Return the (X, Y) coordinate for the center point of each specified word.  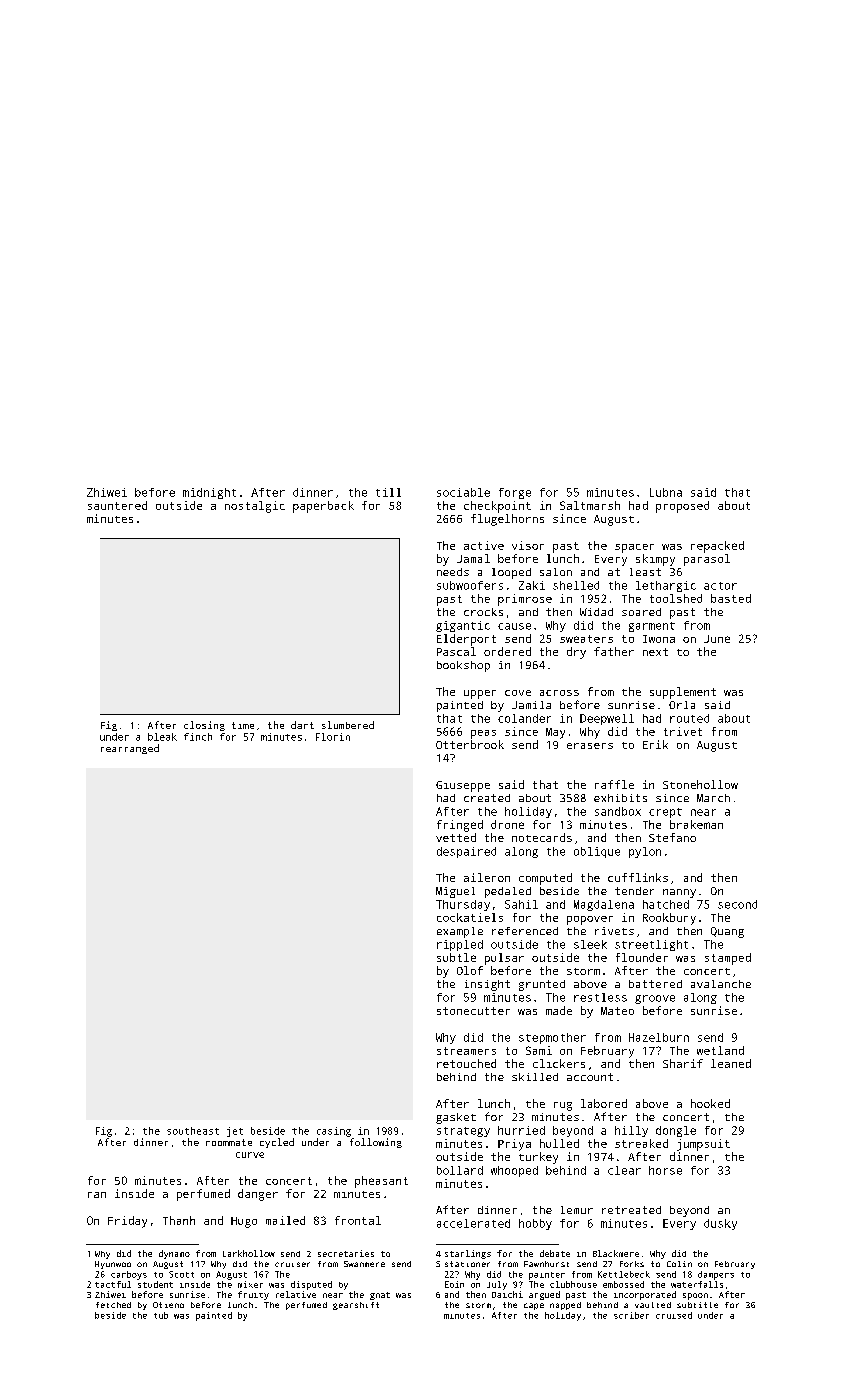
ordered (507, 651)
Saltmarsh (590, 505)
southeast (193, 1131)
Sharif (683, 1063)
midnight (209, 493)
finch (198, 737)
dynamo (174, 1254)
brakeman (696, 824)
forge (515, 493)
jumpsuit (703, 1145)
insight (487, 985)
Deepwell (607, 719)
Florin (333, 737)
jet (235, 1132)
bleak (162, 737)
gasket (456, 1118)
